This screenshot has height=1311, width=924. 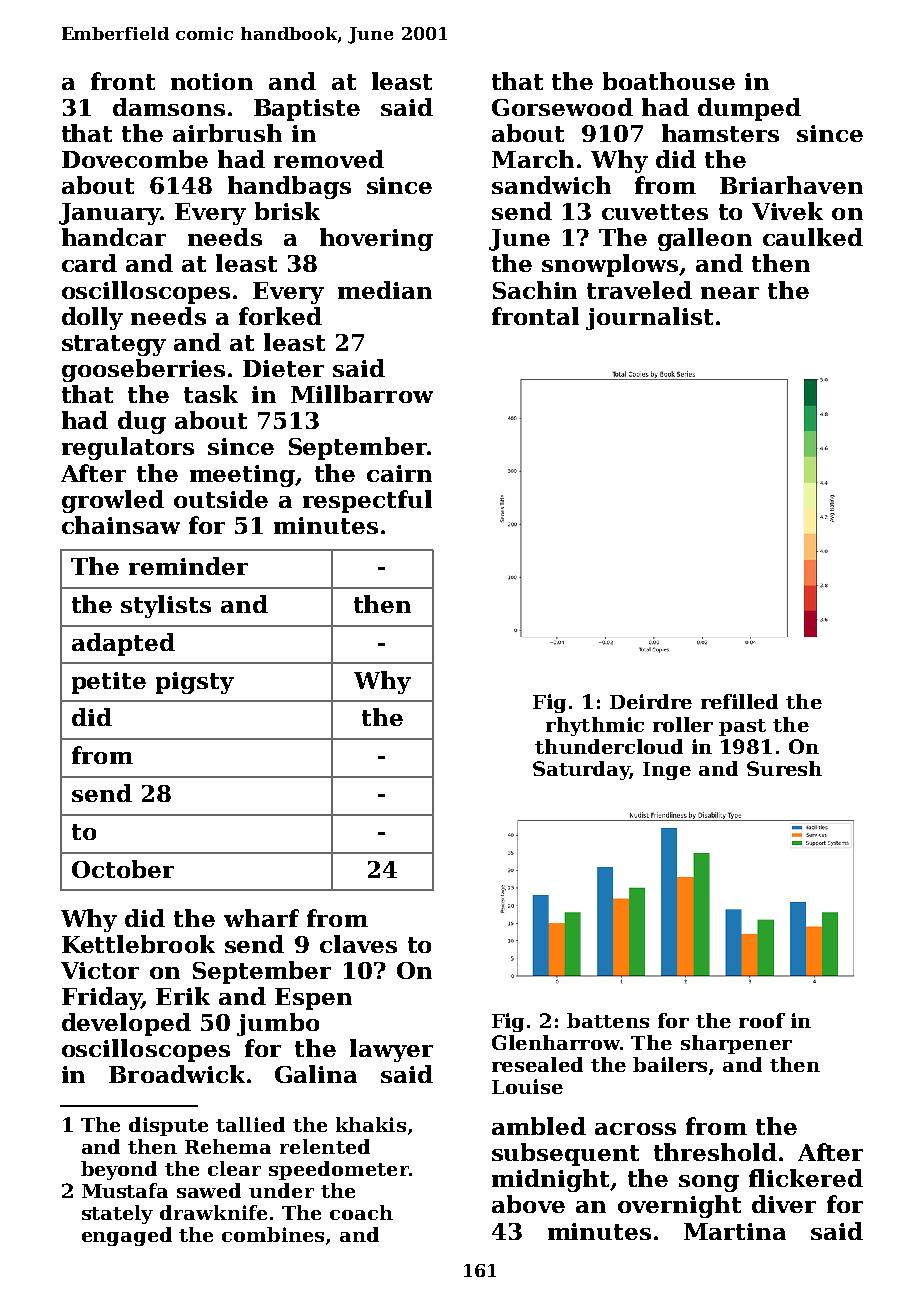 What do you see at coordinates (114, 237) in the screenshot?
I see `handcar` at bounding box center [114, 237].
